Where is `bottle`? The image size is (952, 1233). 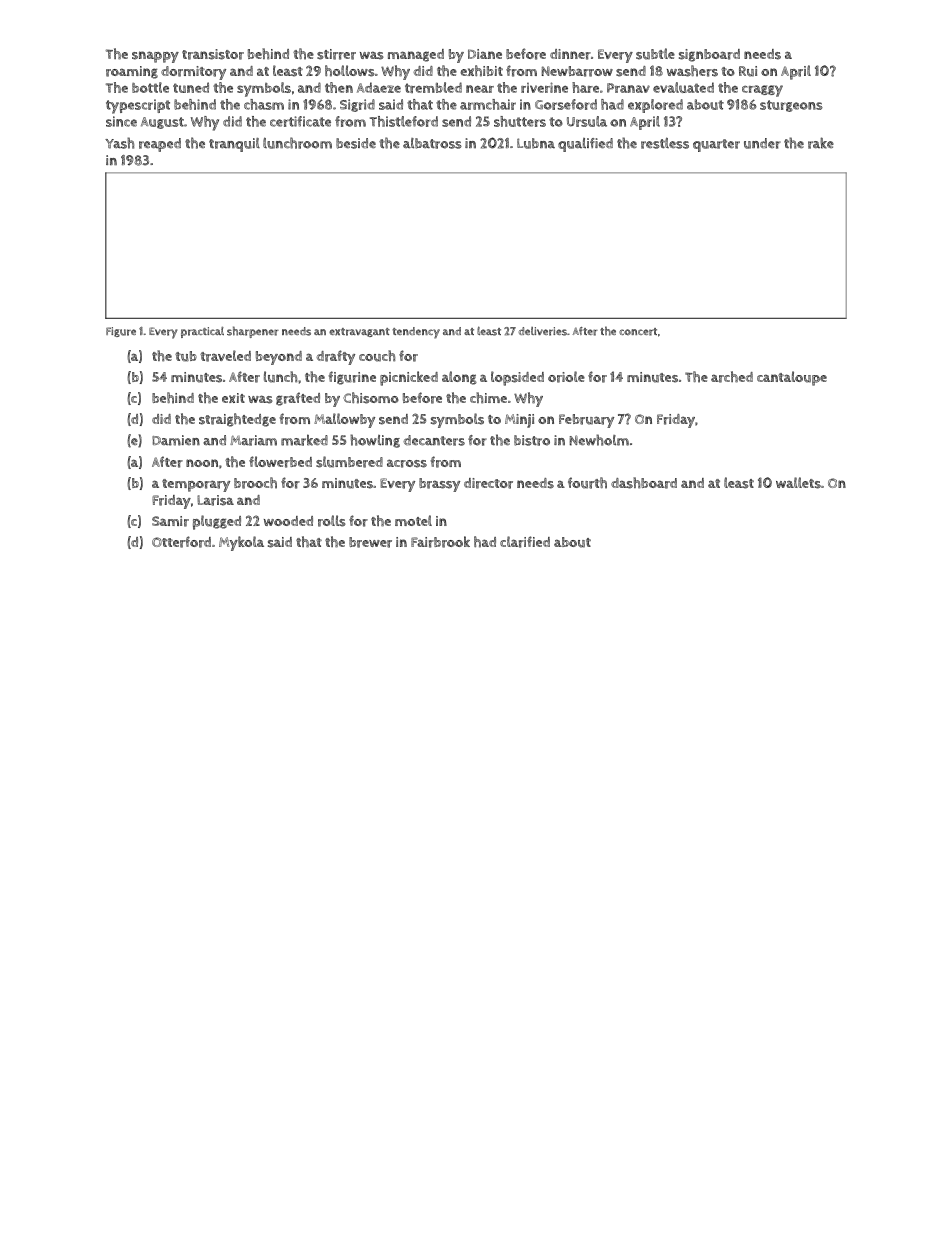 bottle is located at coordinates (150, 87).
